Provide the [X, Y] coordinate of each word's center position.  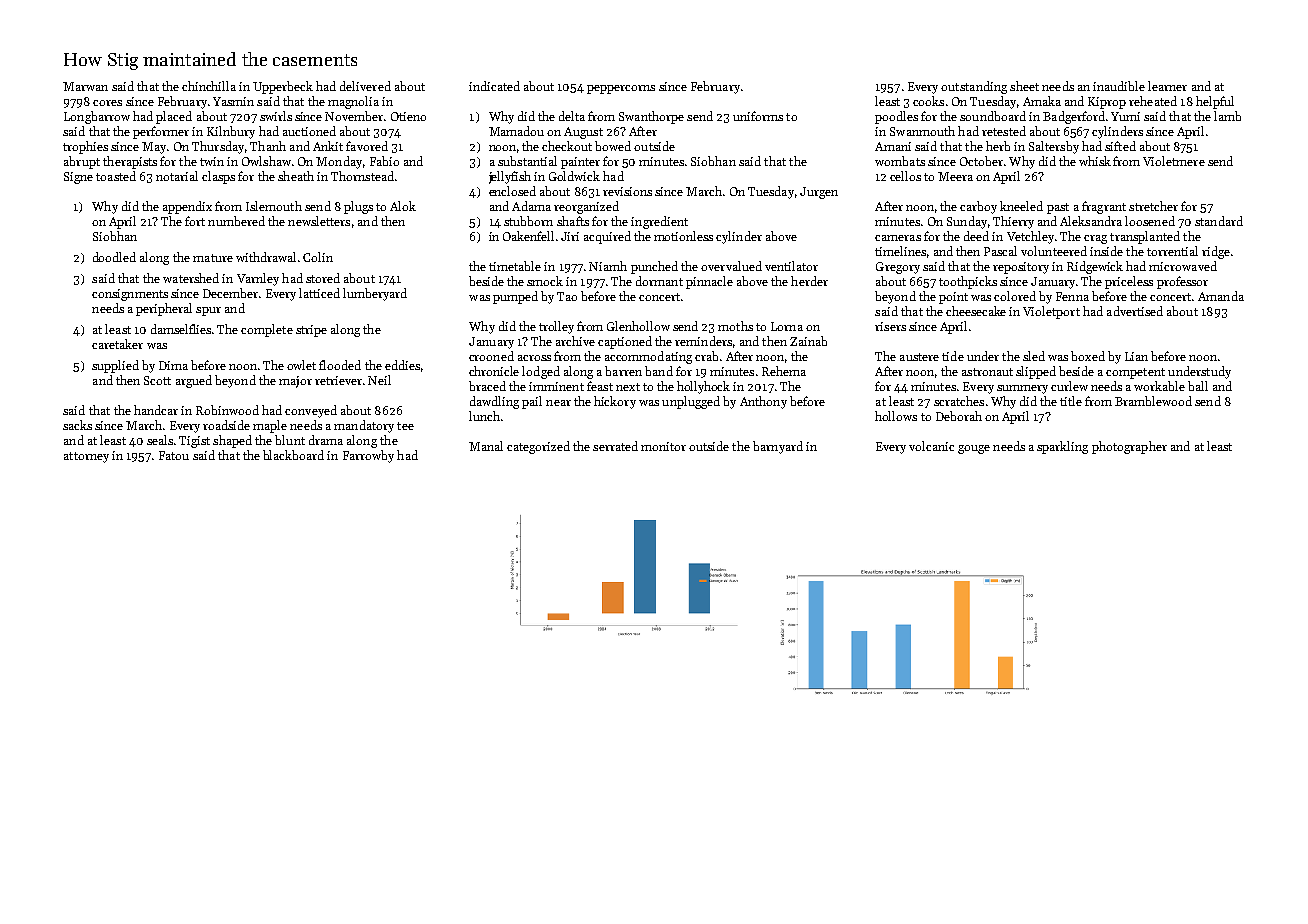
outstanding [974, 87]
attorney [86, 457]
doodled [114, 257]
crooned [491, 356]
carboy [978, 207]
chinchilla [209, 86]
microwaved [1183, 266]
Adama [531, 206]
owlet [301, 365]
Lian [1136, 356]
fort [195, 221]
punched [654, 267]
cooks [928, 101]
